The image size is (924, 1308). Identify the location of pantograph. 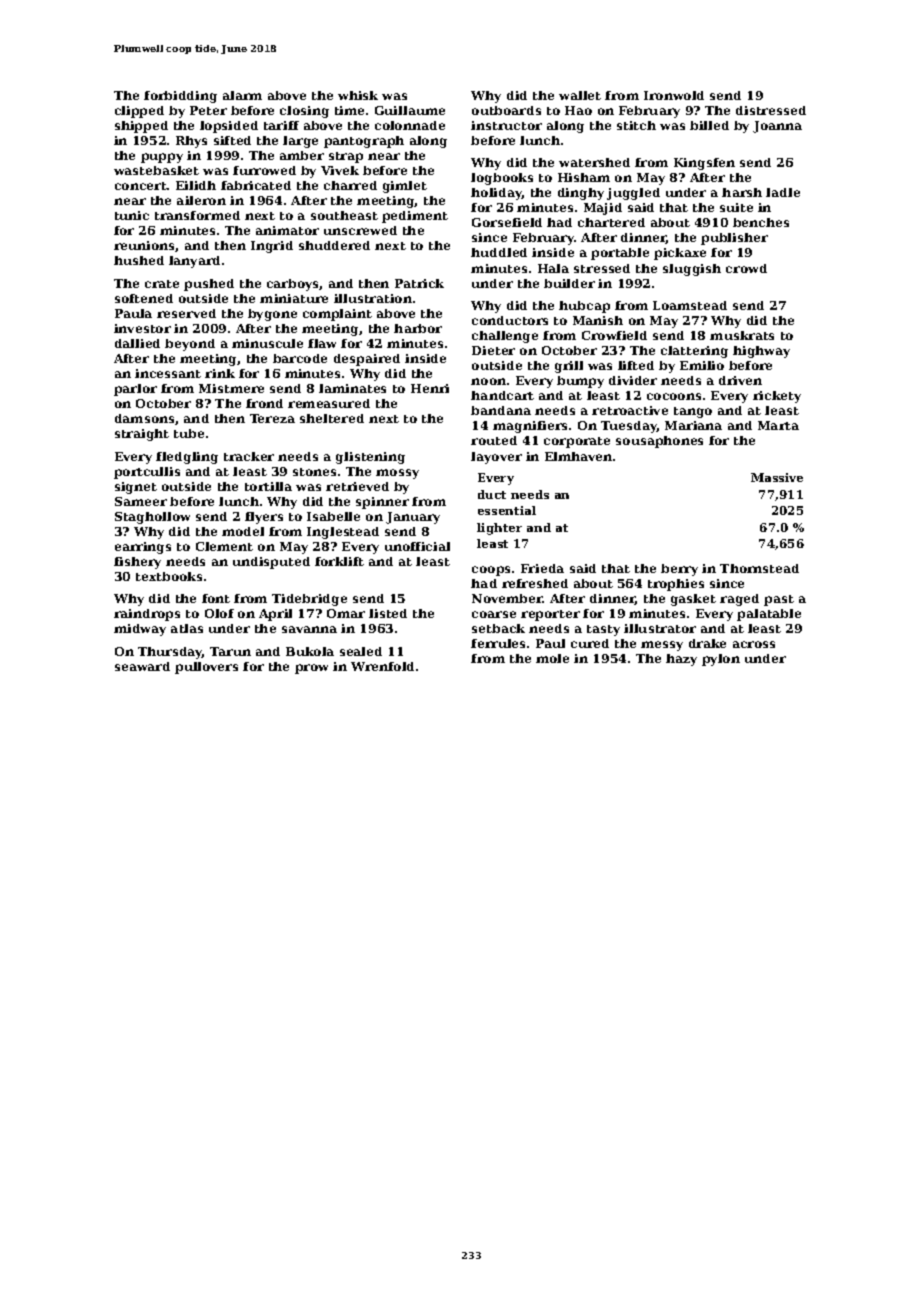
(364, 142).
